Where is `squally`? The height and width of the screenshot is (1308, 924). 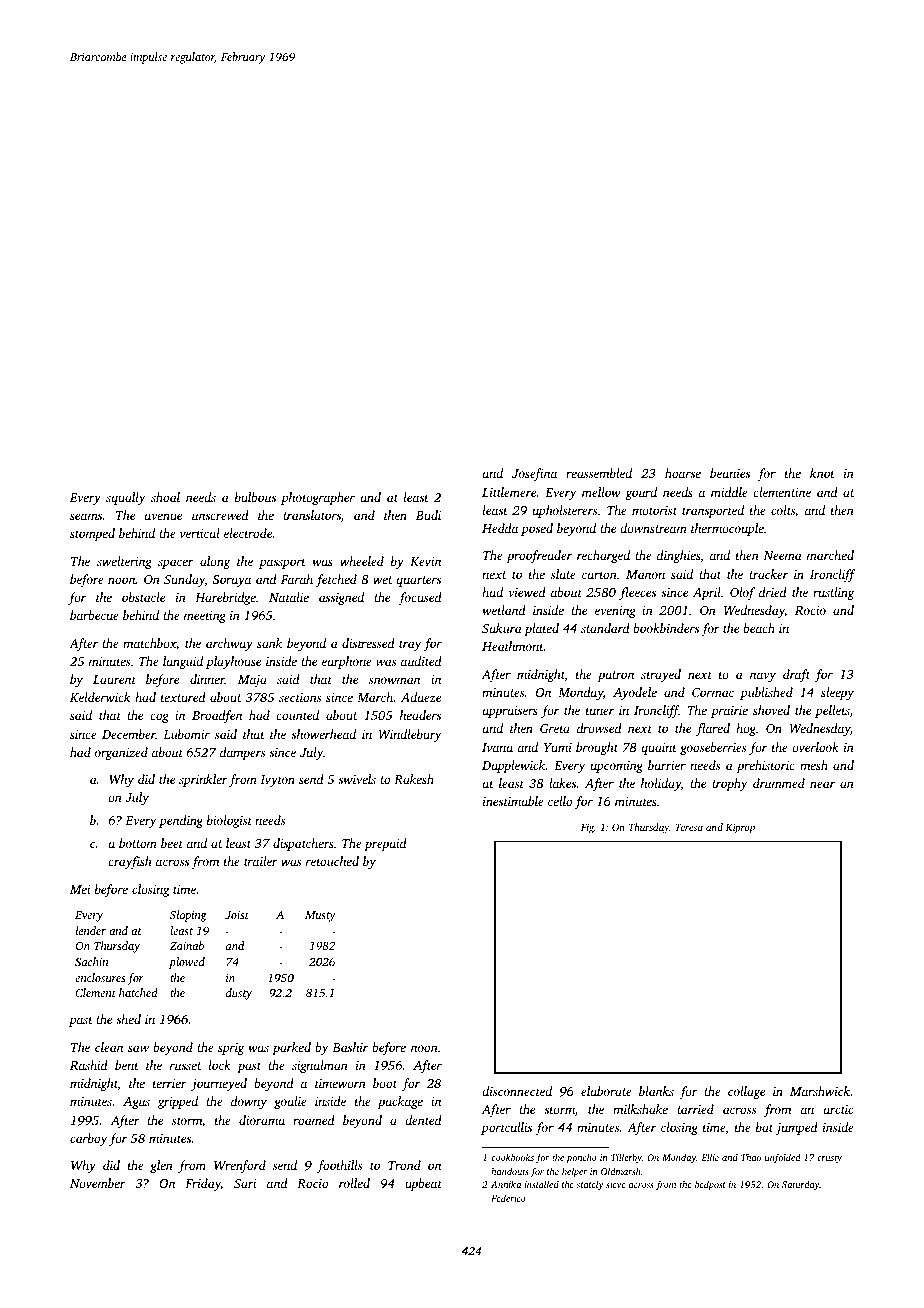
squally is located at coordinates (125, 498).
